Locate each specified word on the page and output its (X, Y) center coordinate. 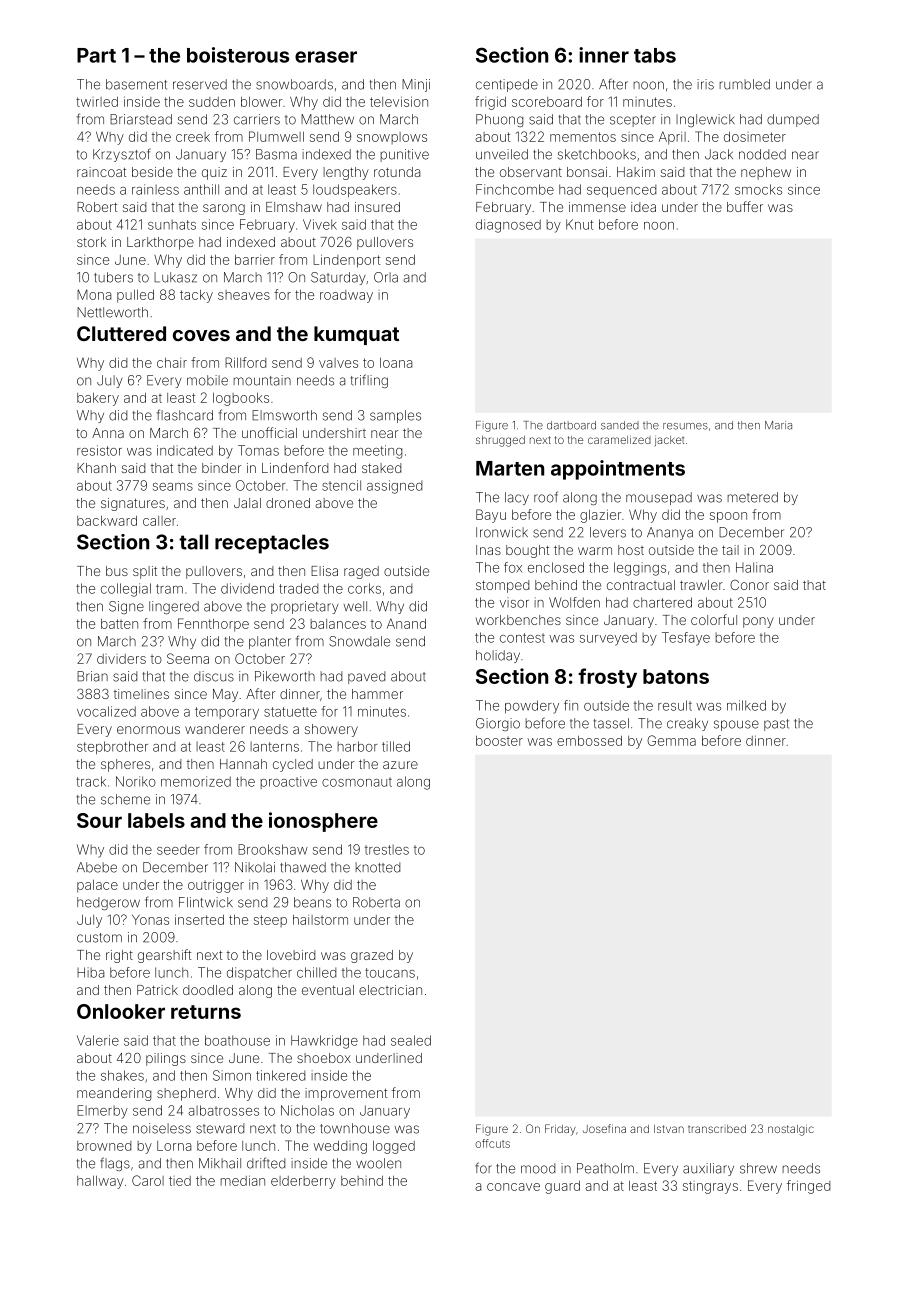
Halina (754, 567)
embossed (589, 741)
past (776, 725)
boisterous (238, 55)
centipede (507, 85)
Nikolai (255, 867)
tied (180, 1181)
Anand (406, 624)
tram (169, 589)
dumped (793, 120)
